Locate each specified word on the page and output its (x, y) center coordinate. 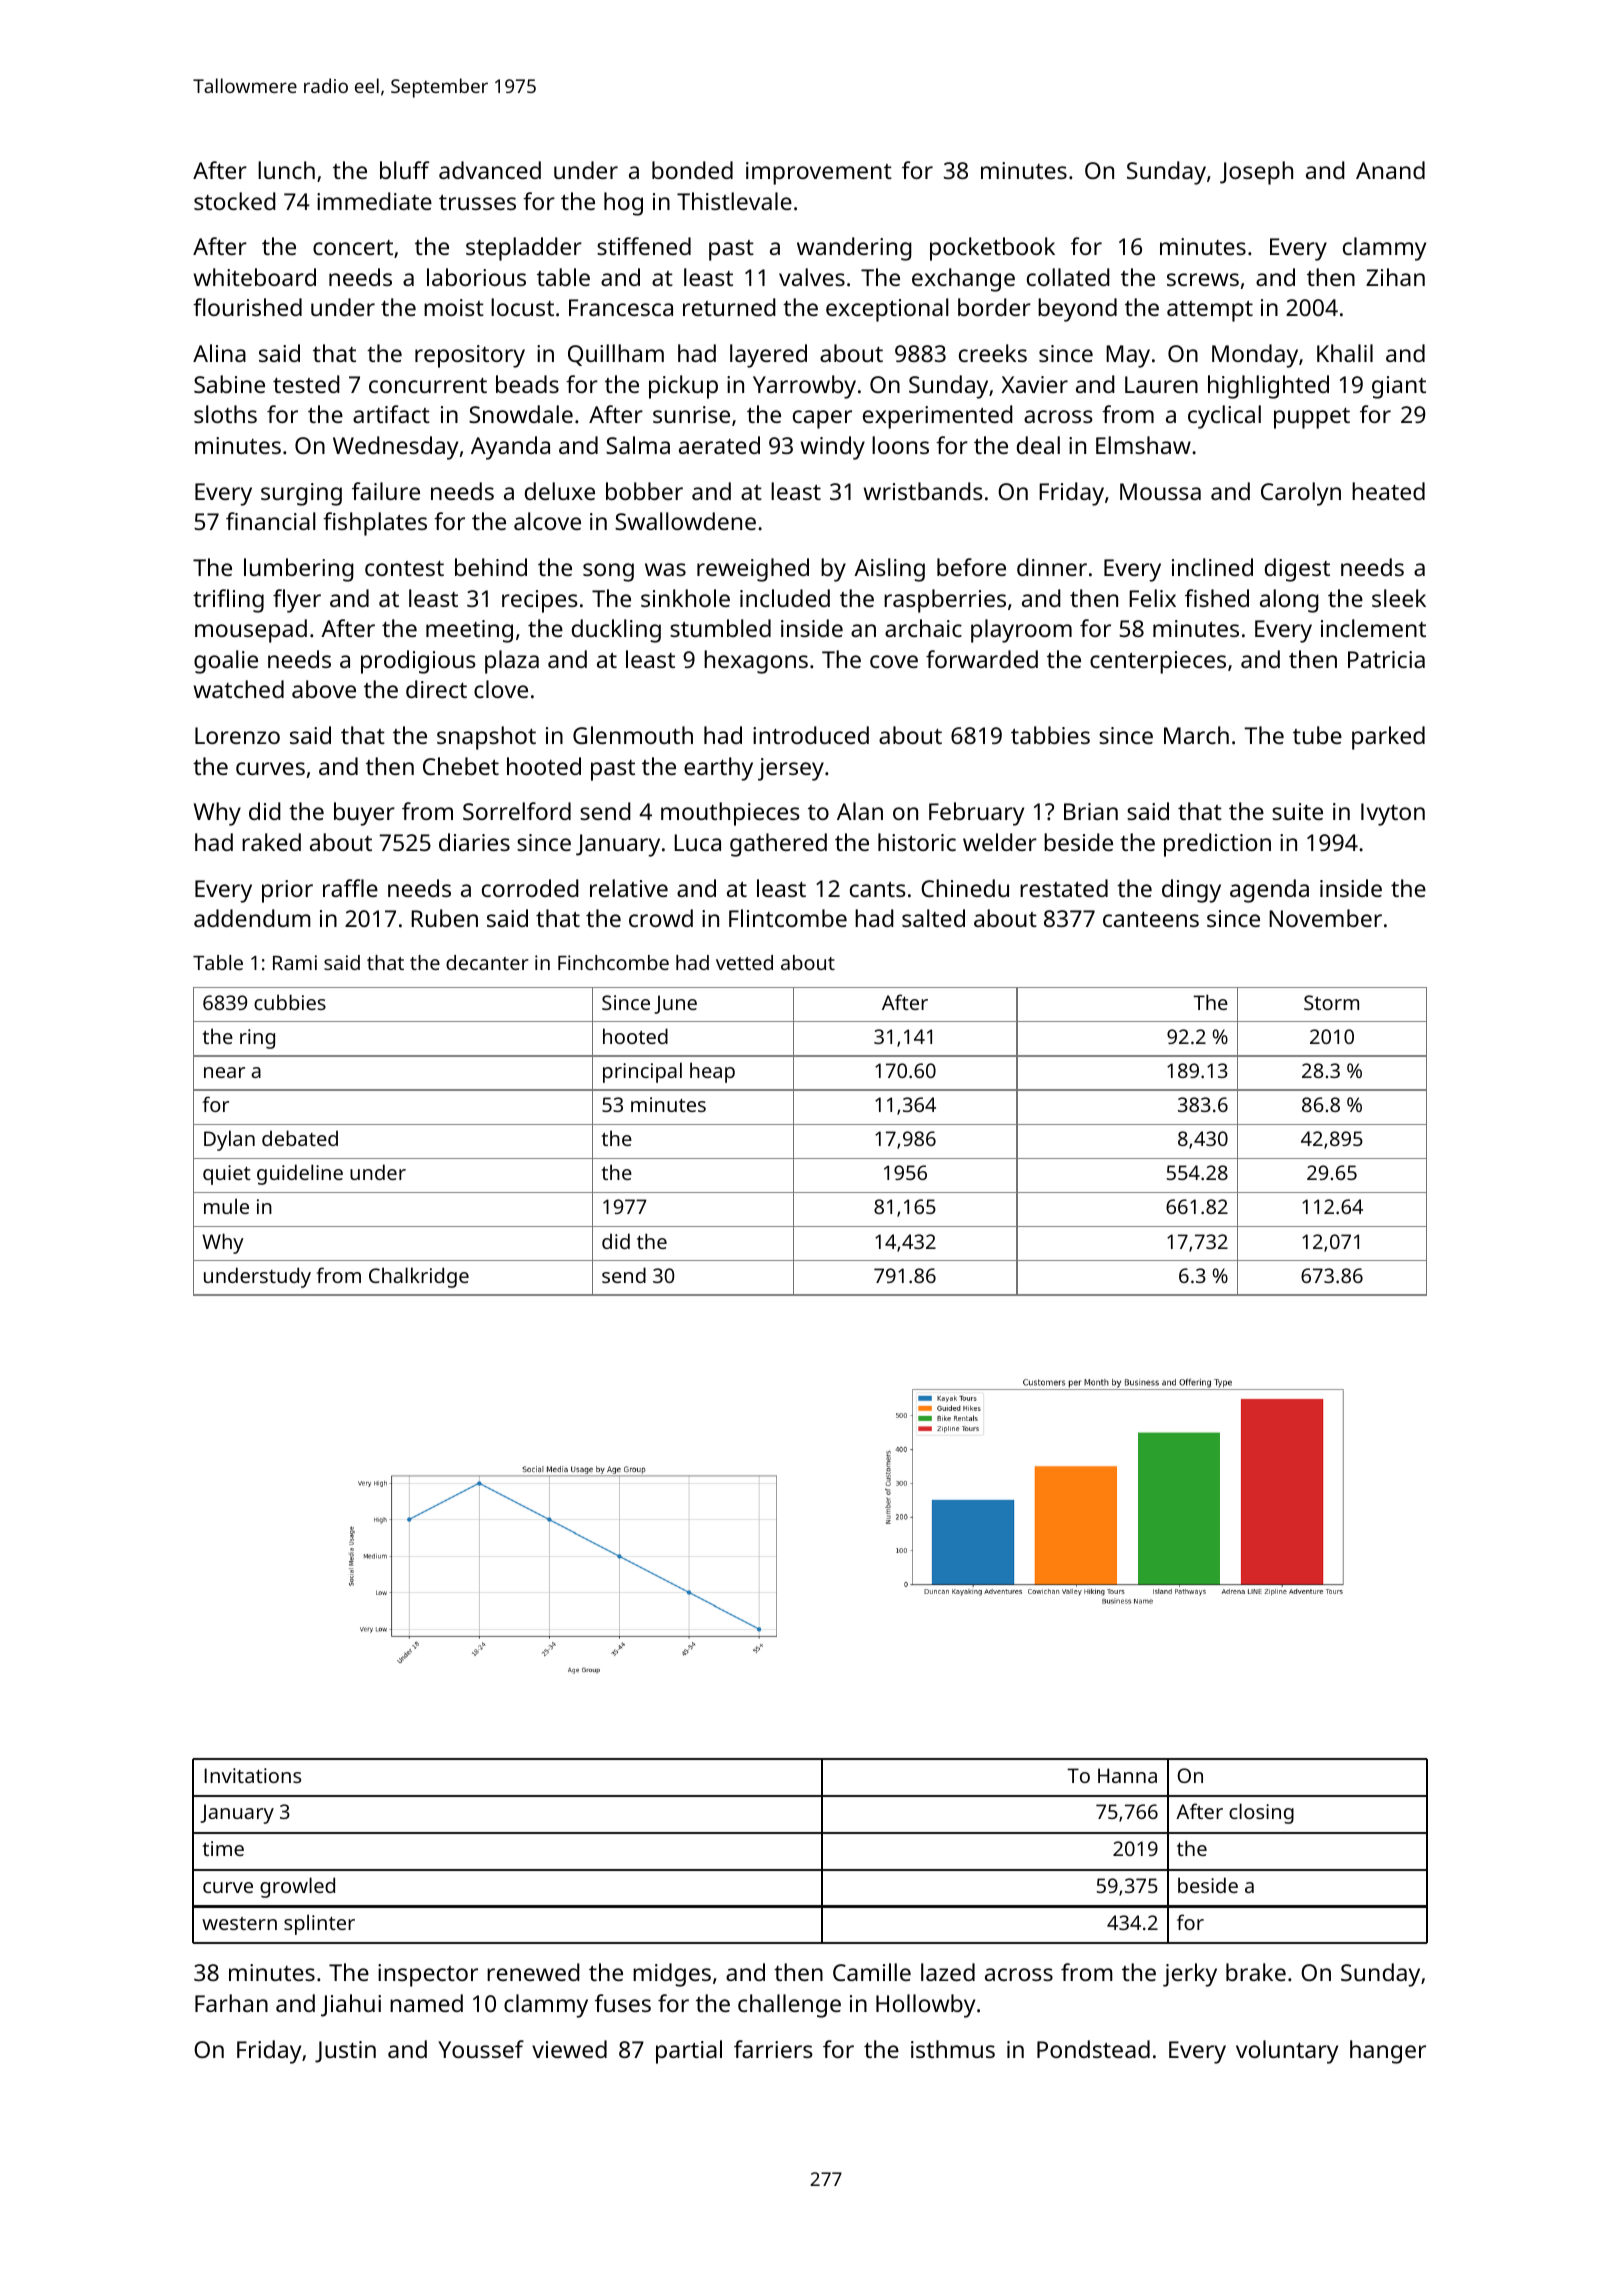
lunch (286, 170)
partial (689, 2052)
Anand (1390, 170)
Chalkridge (419, 1277)
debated (300, 1138)
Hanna (1127, 1775)
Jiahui (351, 2005)
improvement (819, 173)
